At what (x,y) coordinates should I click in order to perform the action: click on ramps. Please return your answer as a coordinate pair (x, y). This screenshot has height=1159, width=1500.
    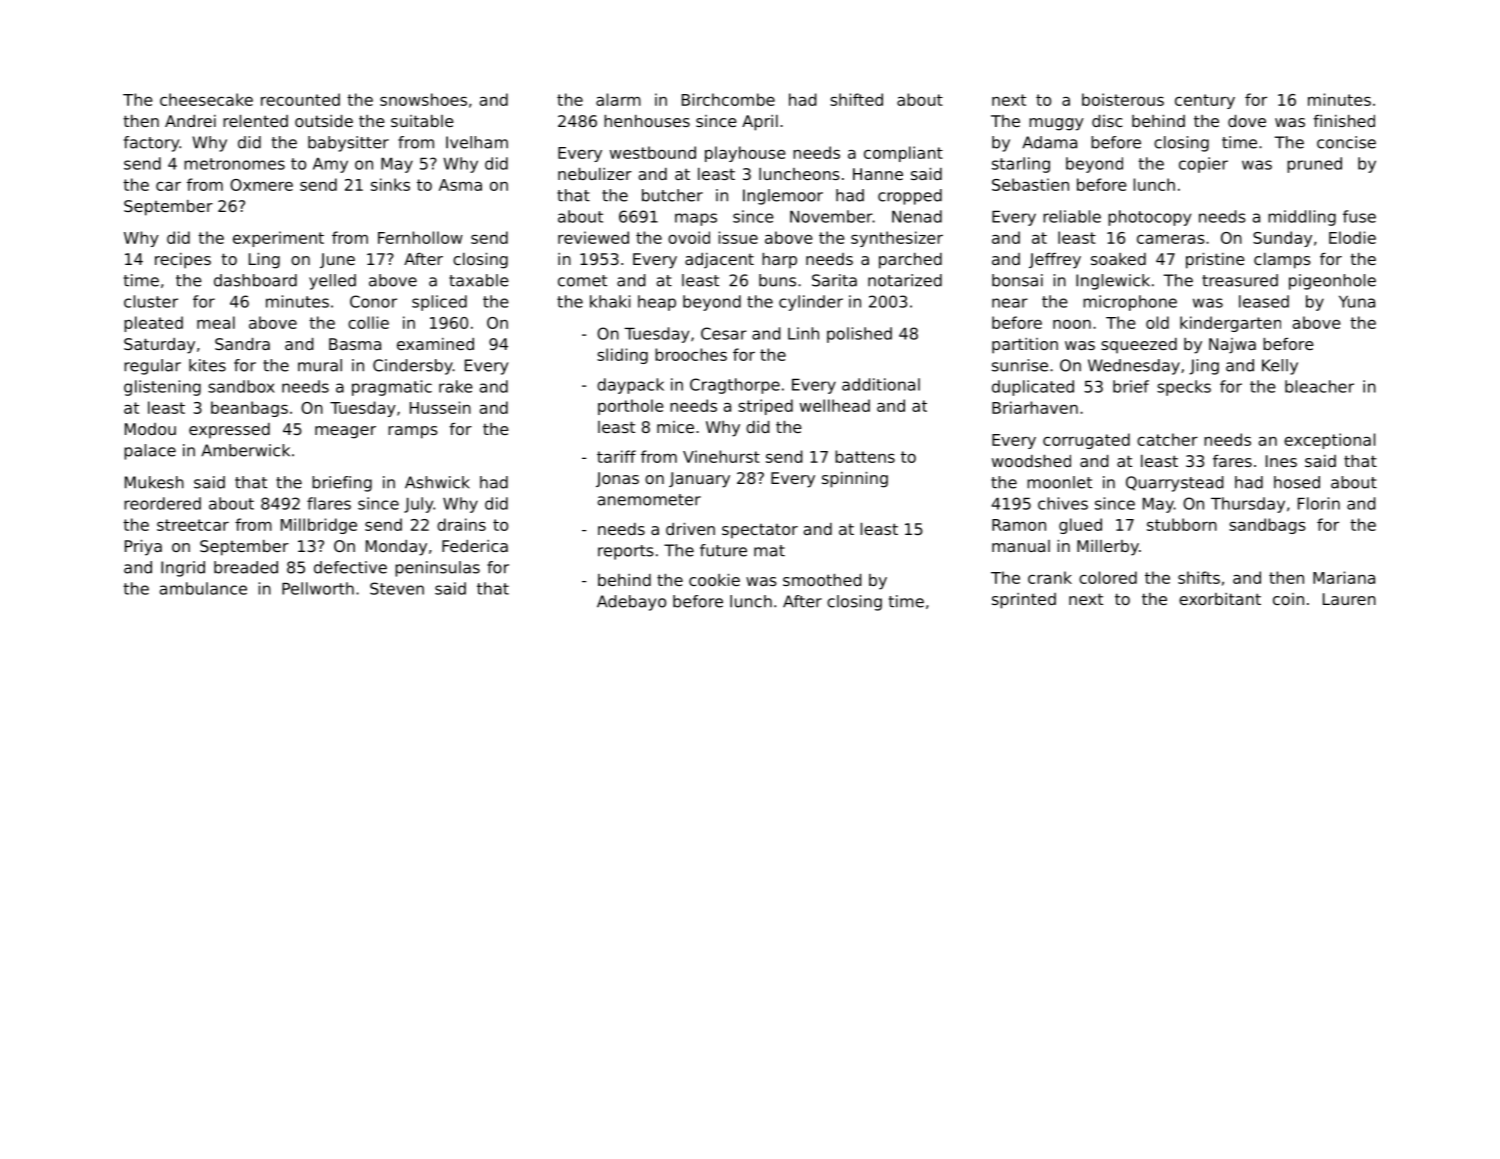
    Looking at the image, I should click on (413, 432).
